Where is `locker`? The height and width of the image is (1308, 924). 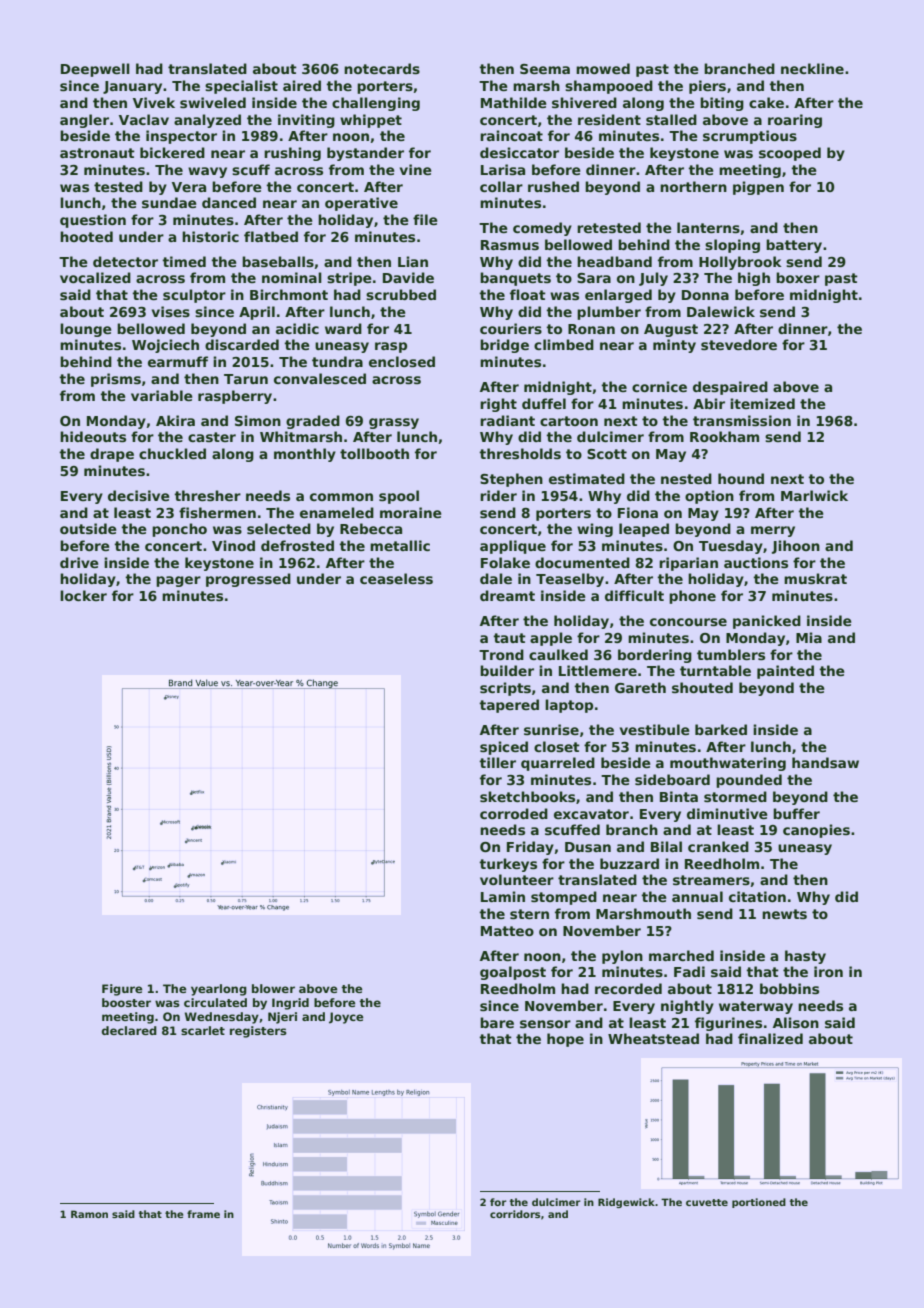
locker is located at coordinates (83, 595).
